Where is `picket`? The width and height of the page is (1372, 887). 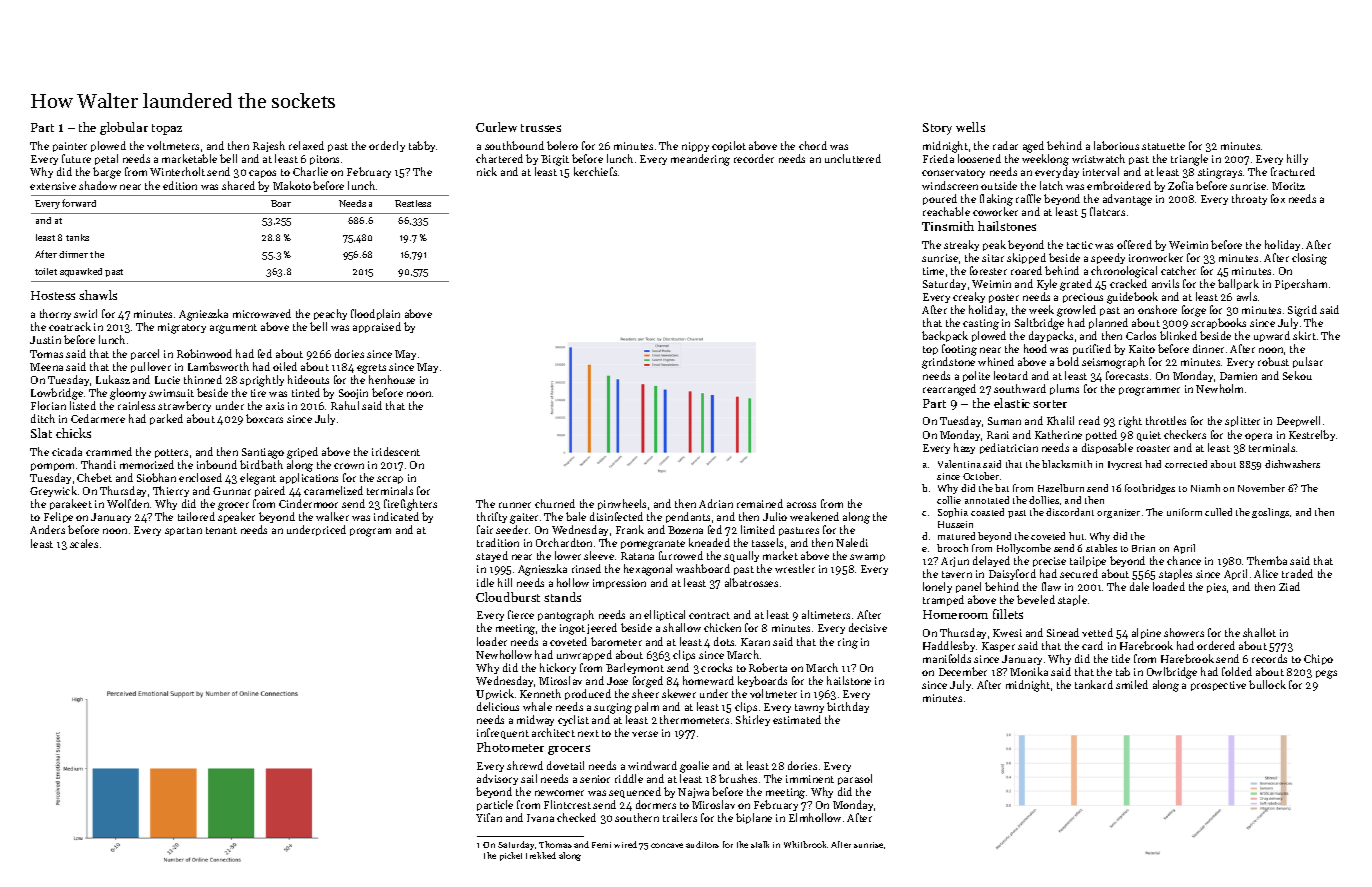 picket is located at coordinates (511, 856).
